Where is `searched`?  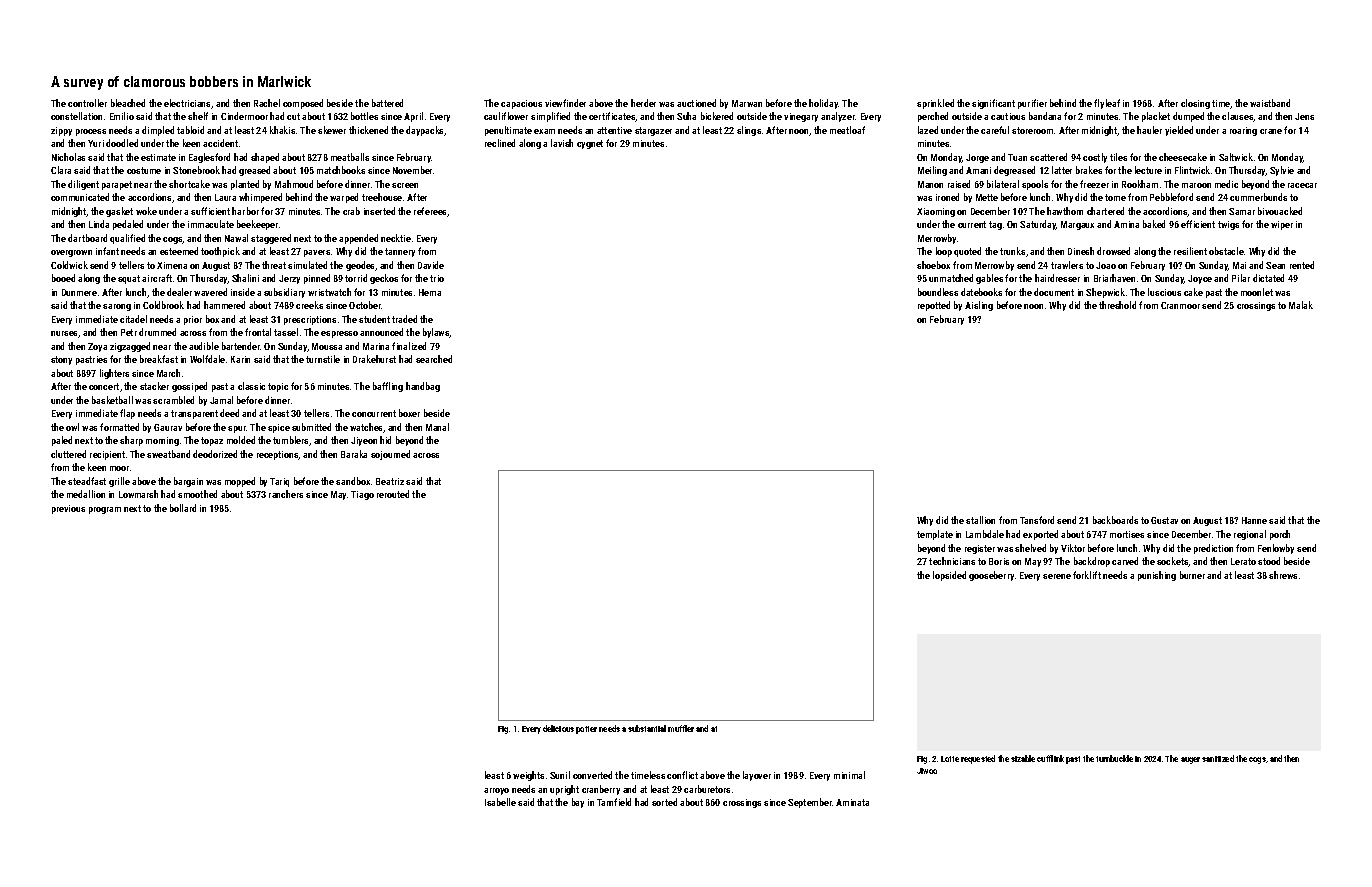 searched is located at coordinates (434, 359).
